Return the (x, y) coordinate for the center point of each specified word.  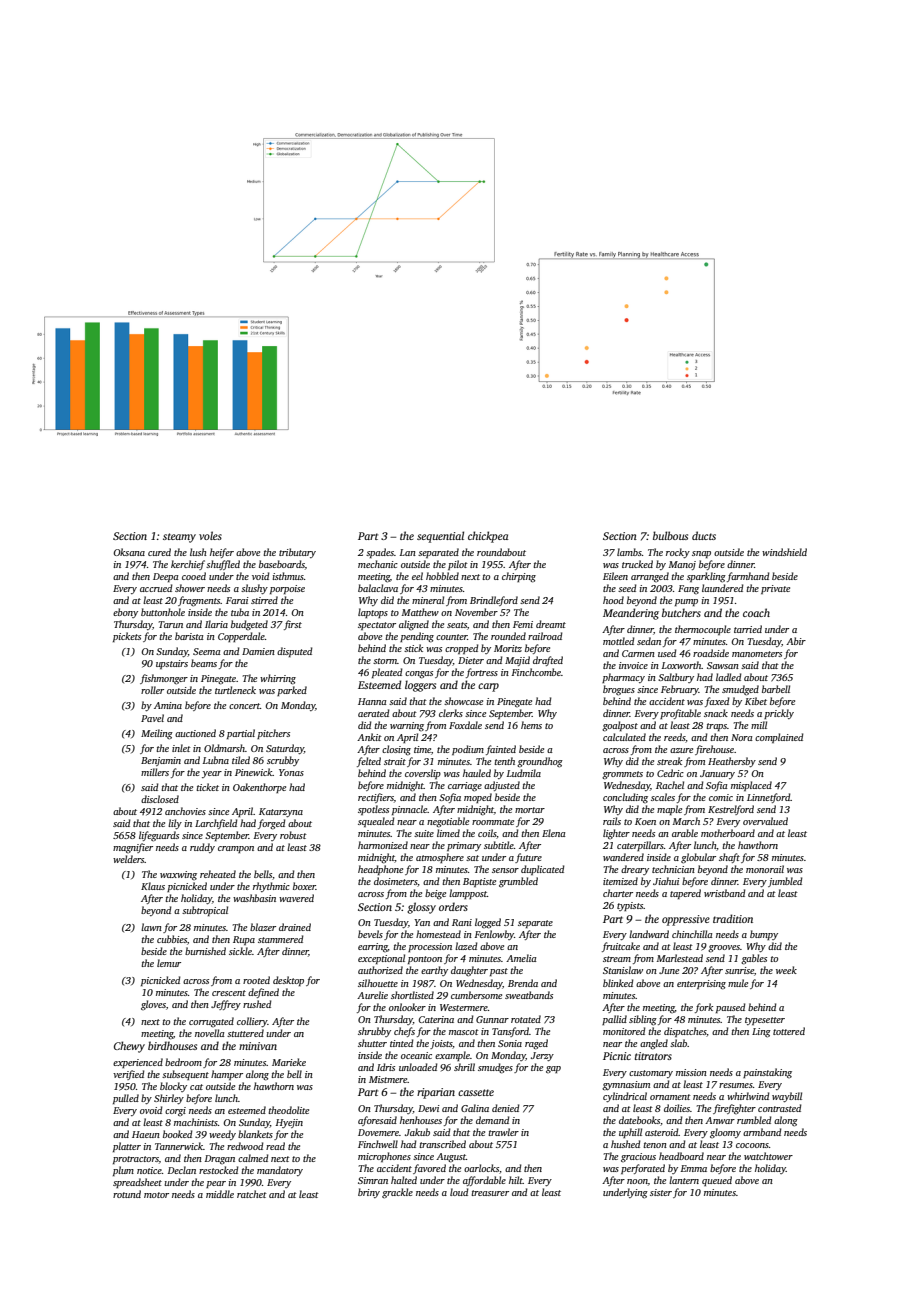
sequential (440, 537)
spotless (373, 810)
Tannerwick (179, 1146)
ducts (704, 535)
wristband (725, 893)
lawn (151, 927)
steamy (179, 538)
